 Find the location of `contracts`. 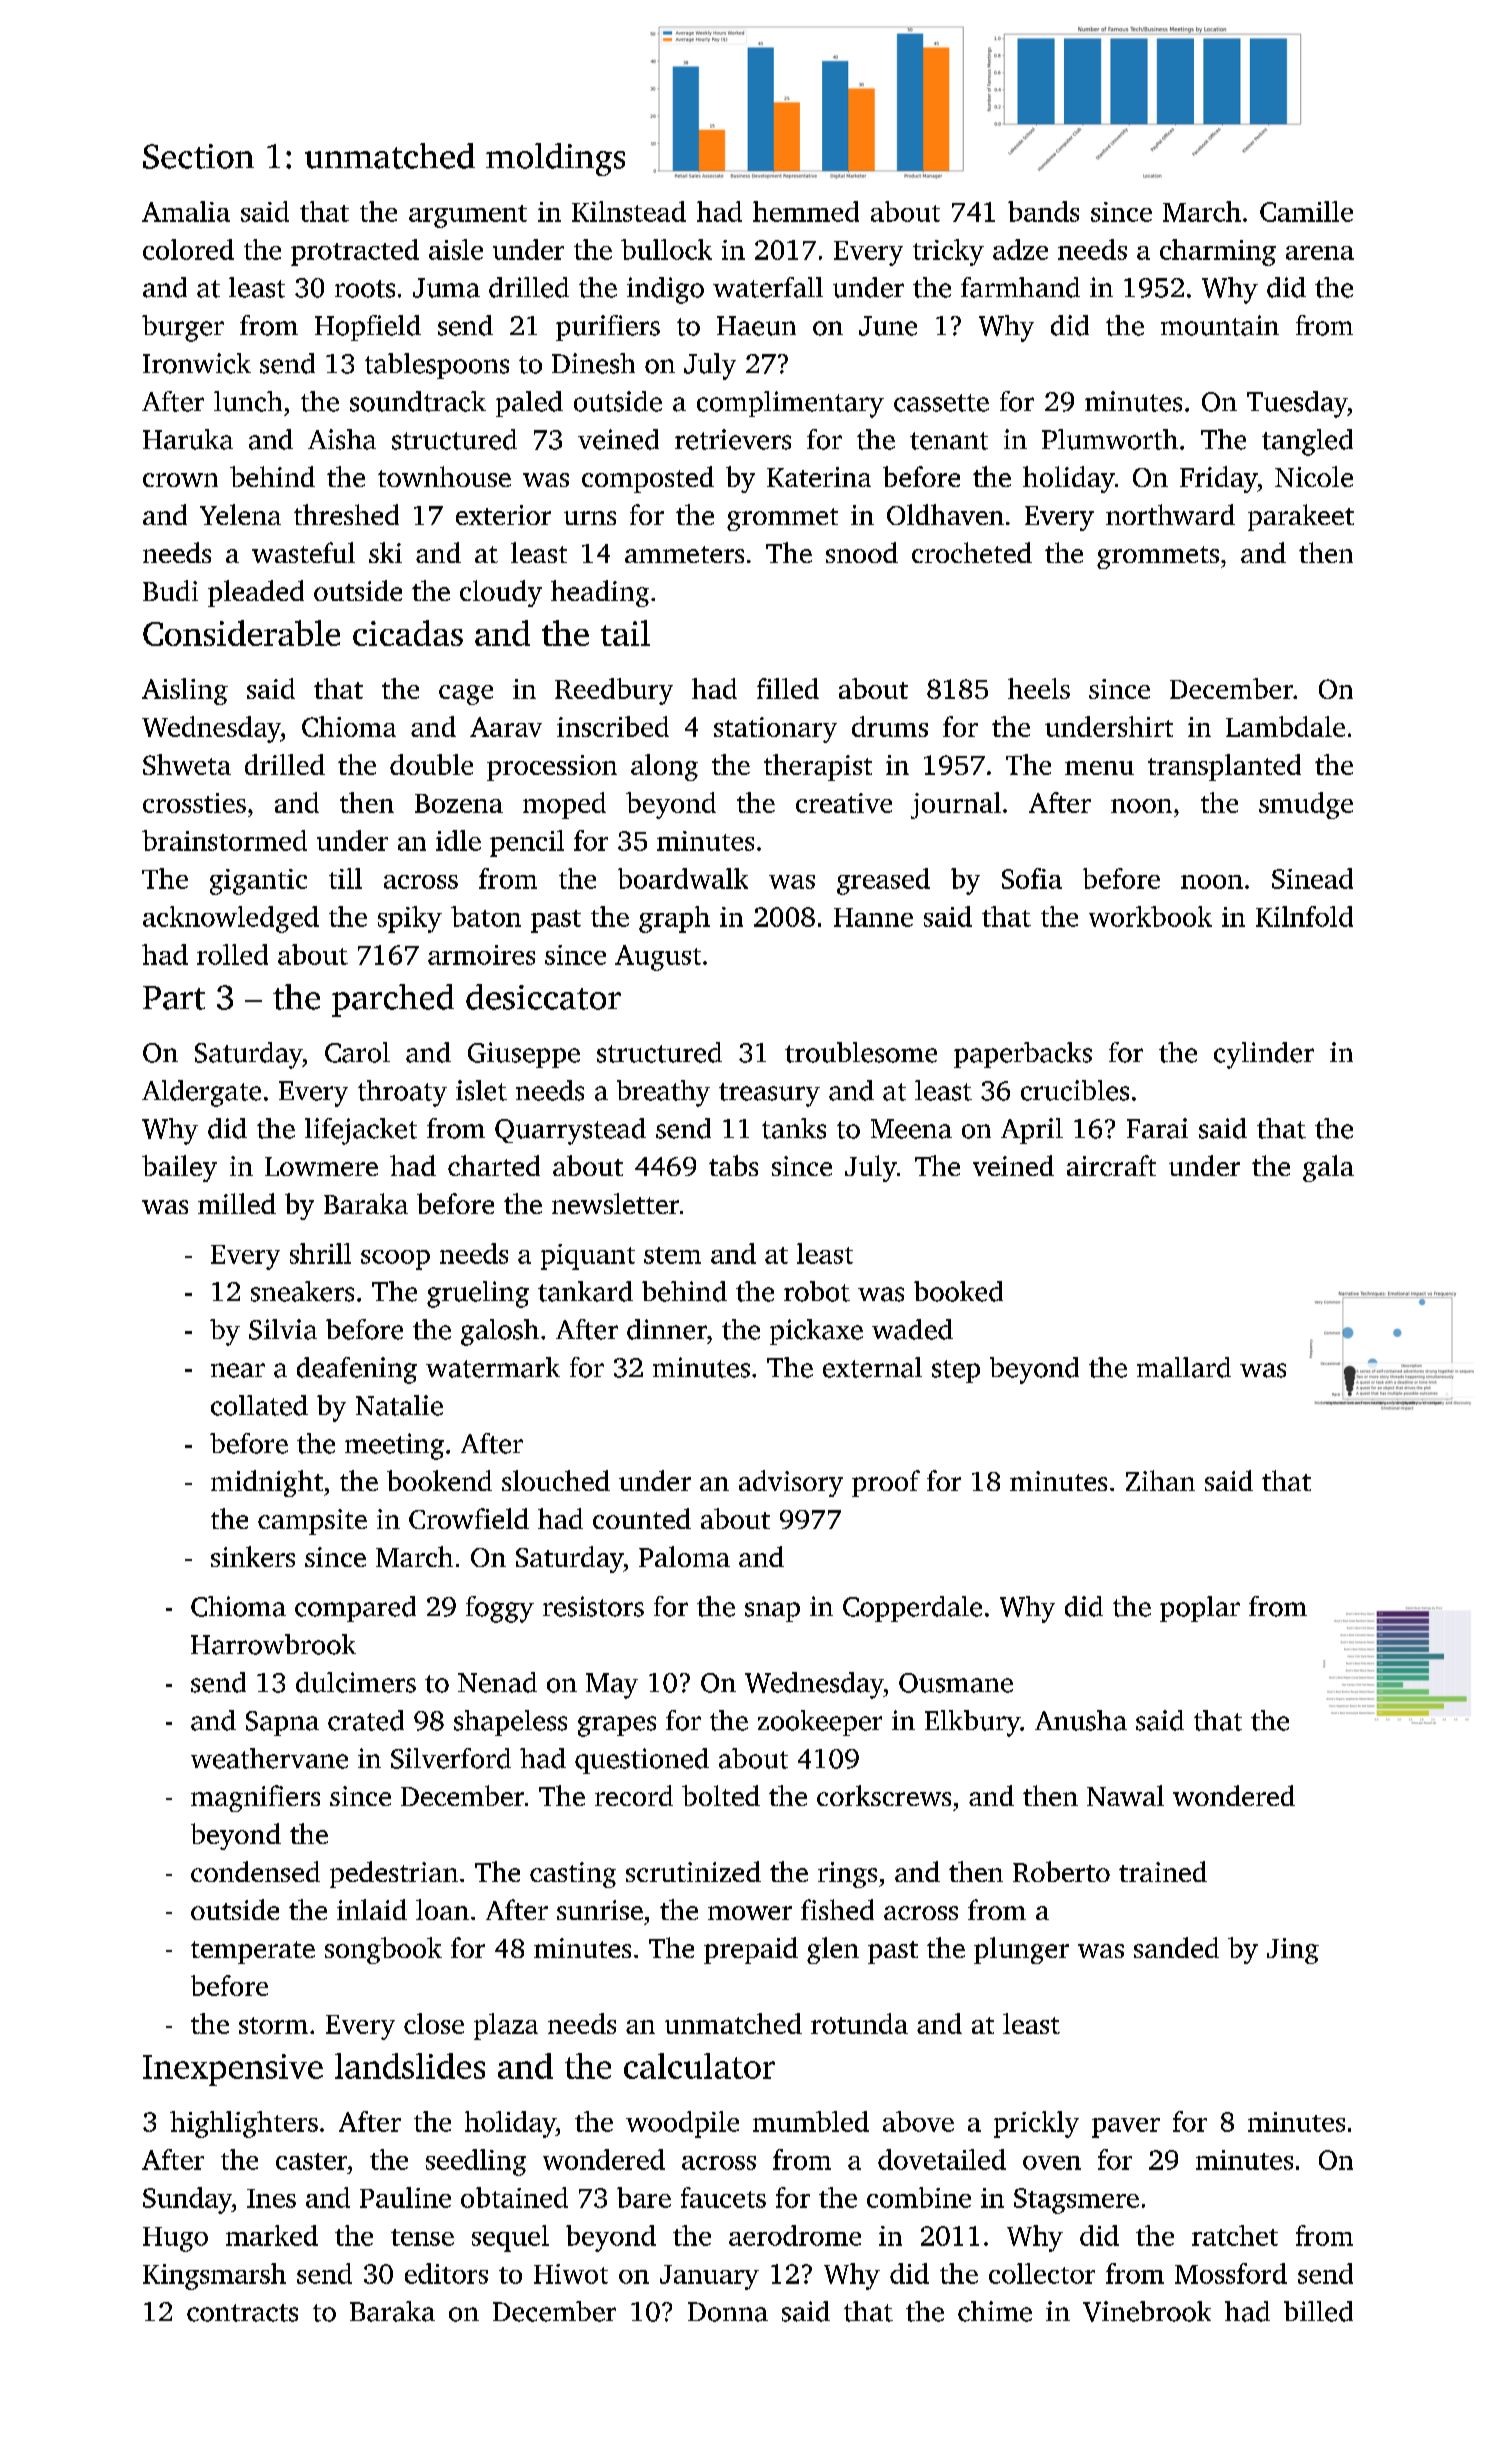

contracts is located at coordinates (242, 2313).
